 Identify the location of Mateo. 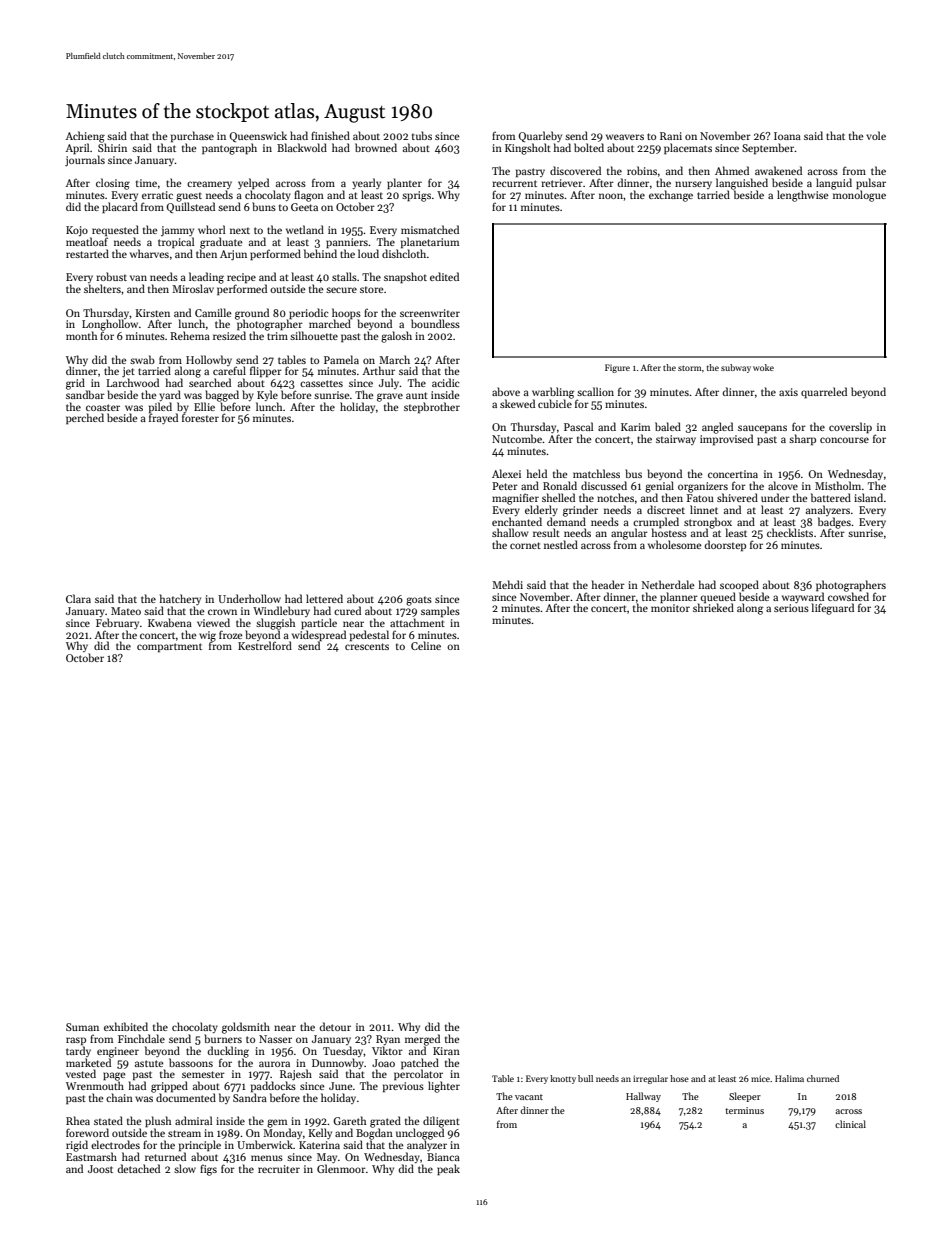
(126, 611).
